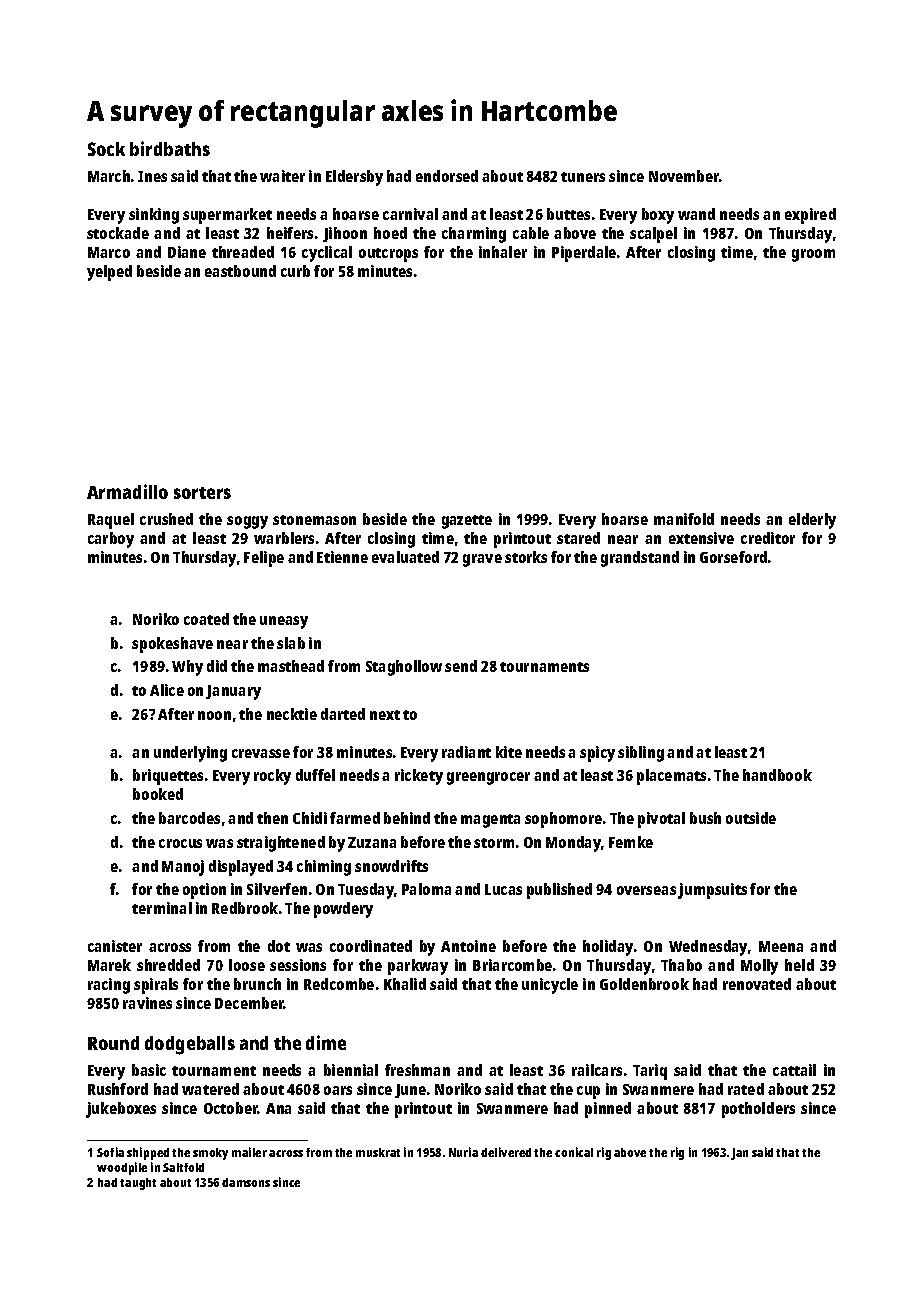 This screenshot has height=1308, width=924. Describe the element at coordinates (187, 252) in the screenshot. I see `Diane` at that location.
